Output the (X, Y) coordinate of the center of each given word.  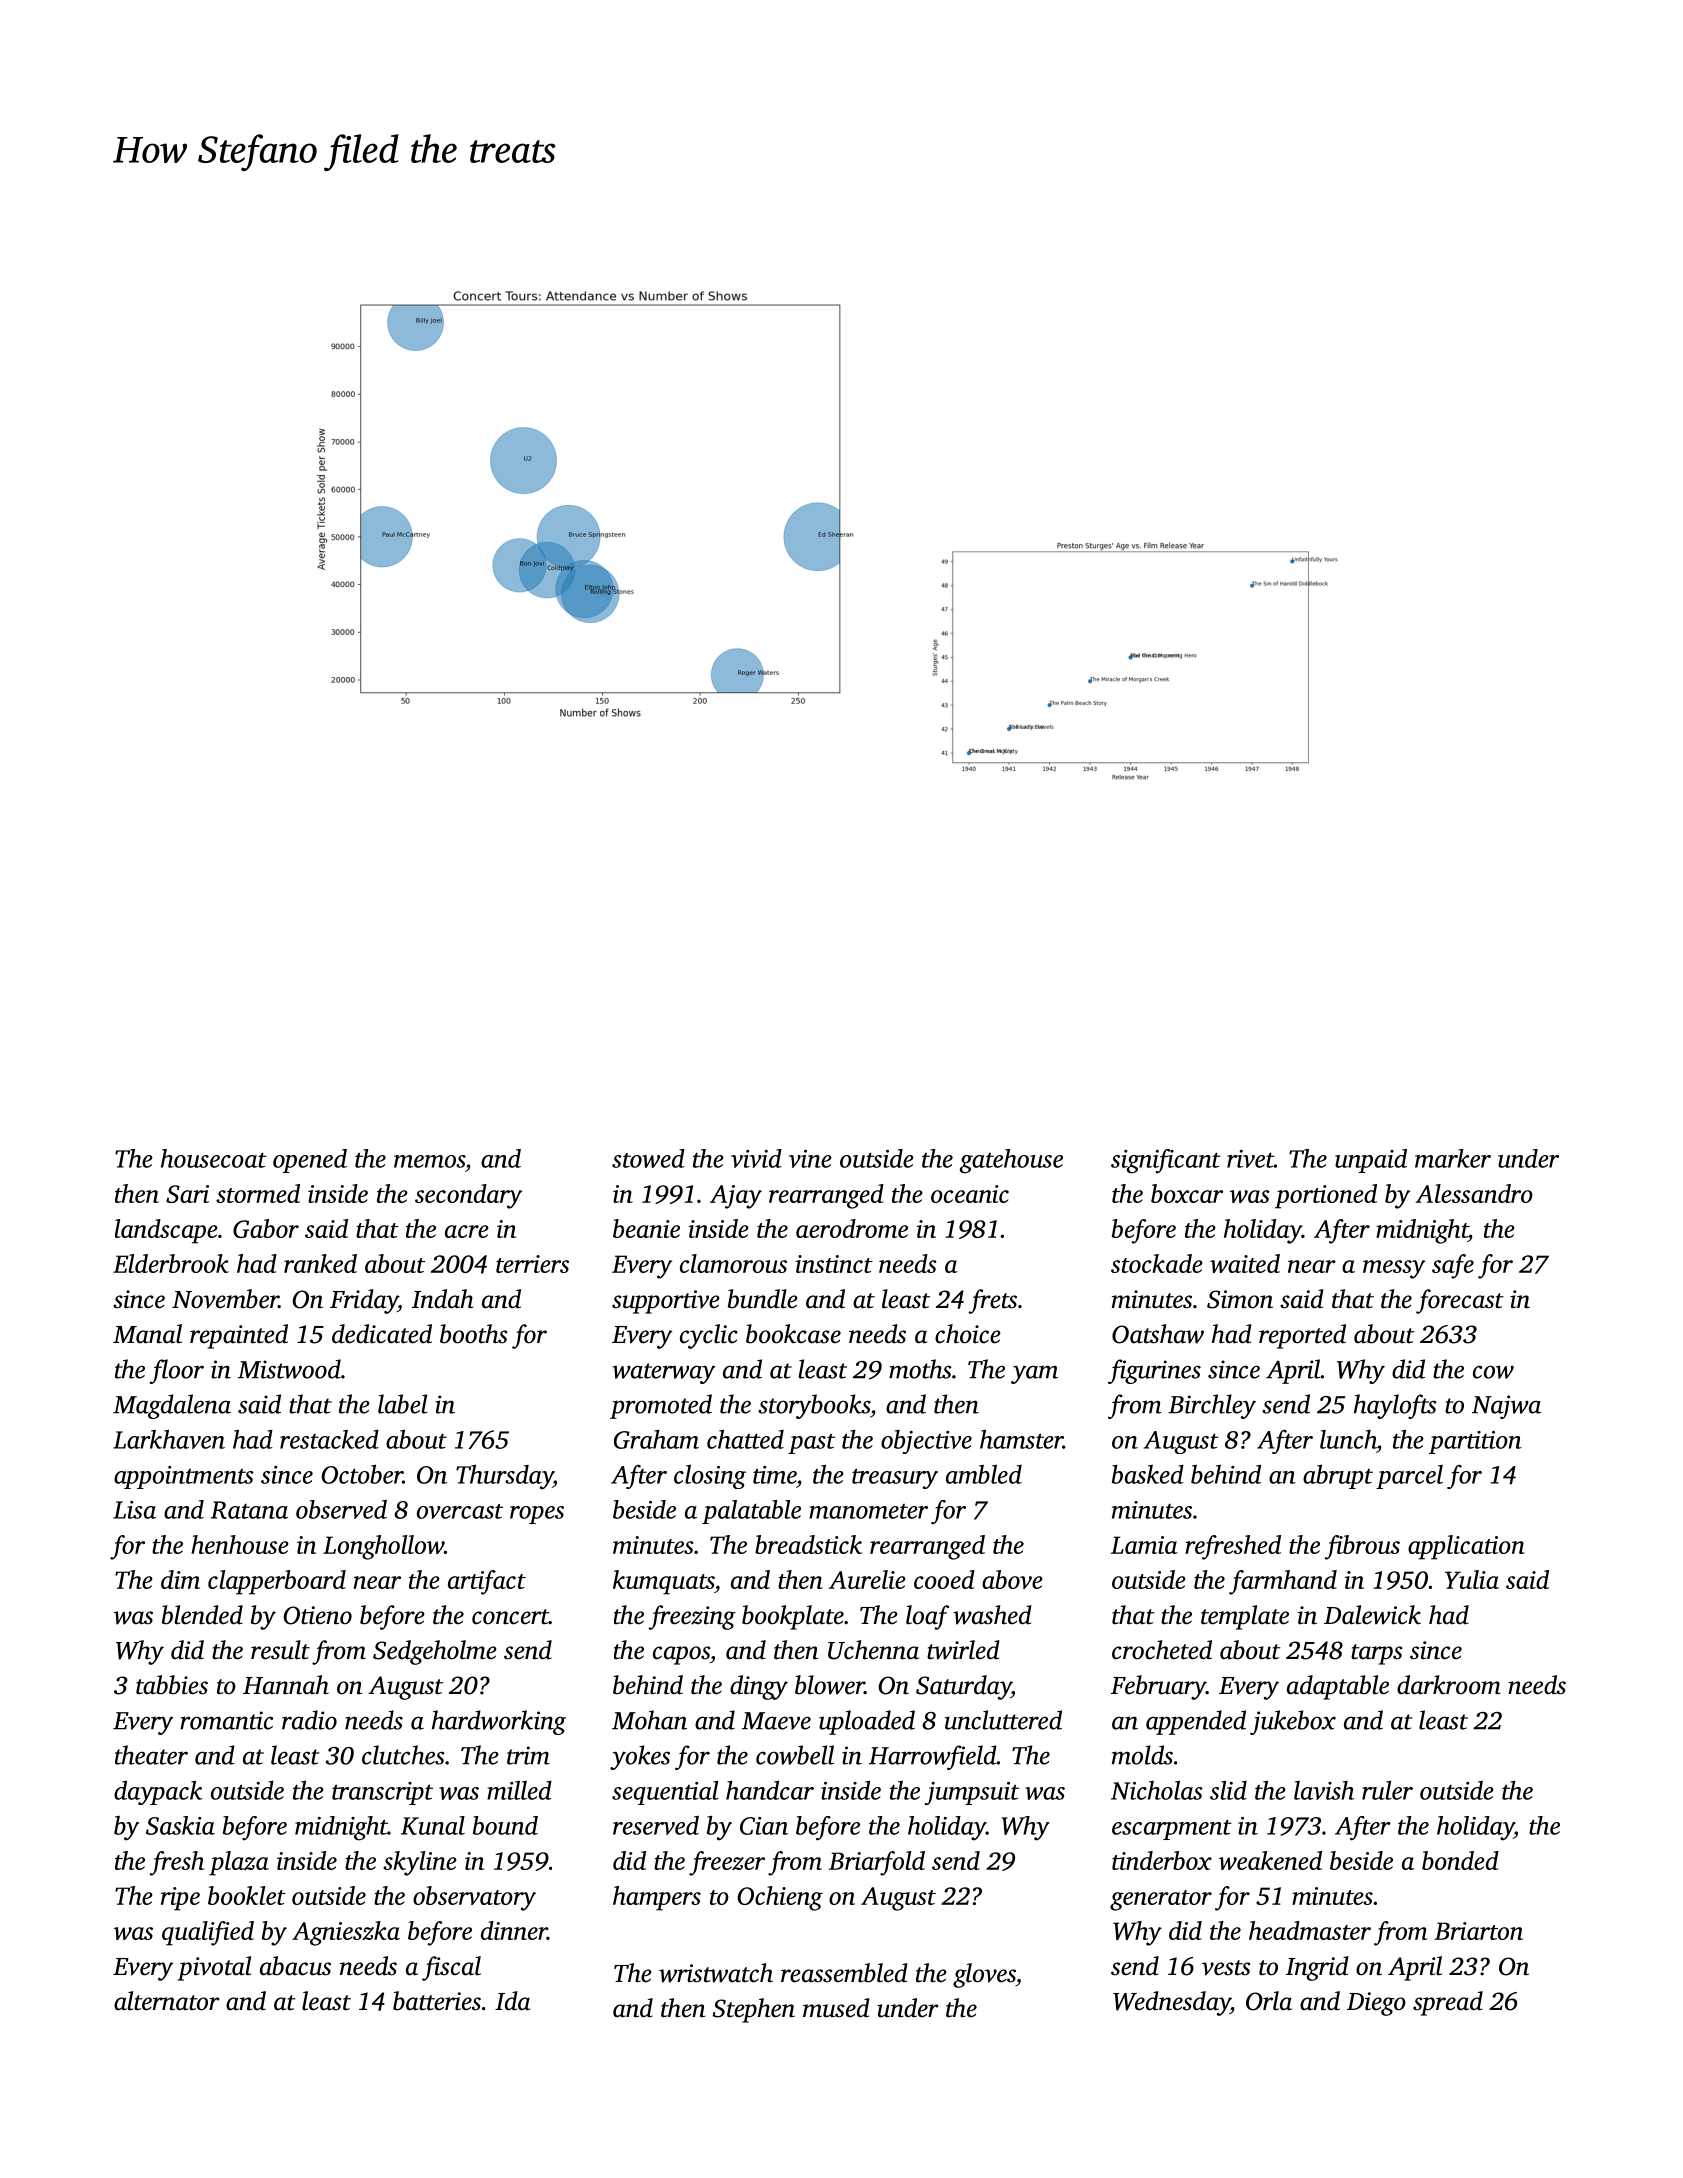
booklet (247, 1895)
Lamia (1144, 1545)
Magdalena (172, 1406)
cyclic (709, 1336)
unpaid (1371, 1161)
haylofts (1395, 1406)
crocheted (1162, 1650)
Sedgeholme (435, 1652)
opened (310, 1161)
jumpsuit (972, 1793)
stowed (648, 1158)
